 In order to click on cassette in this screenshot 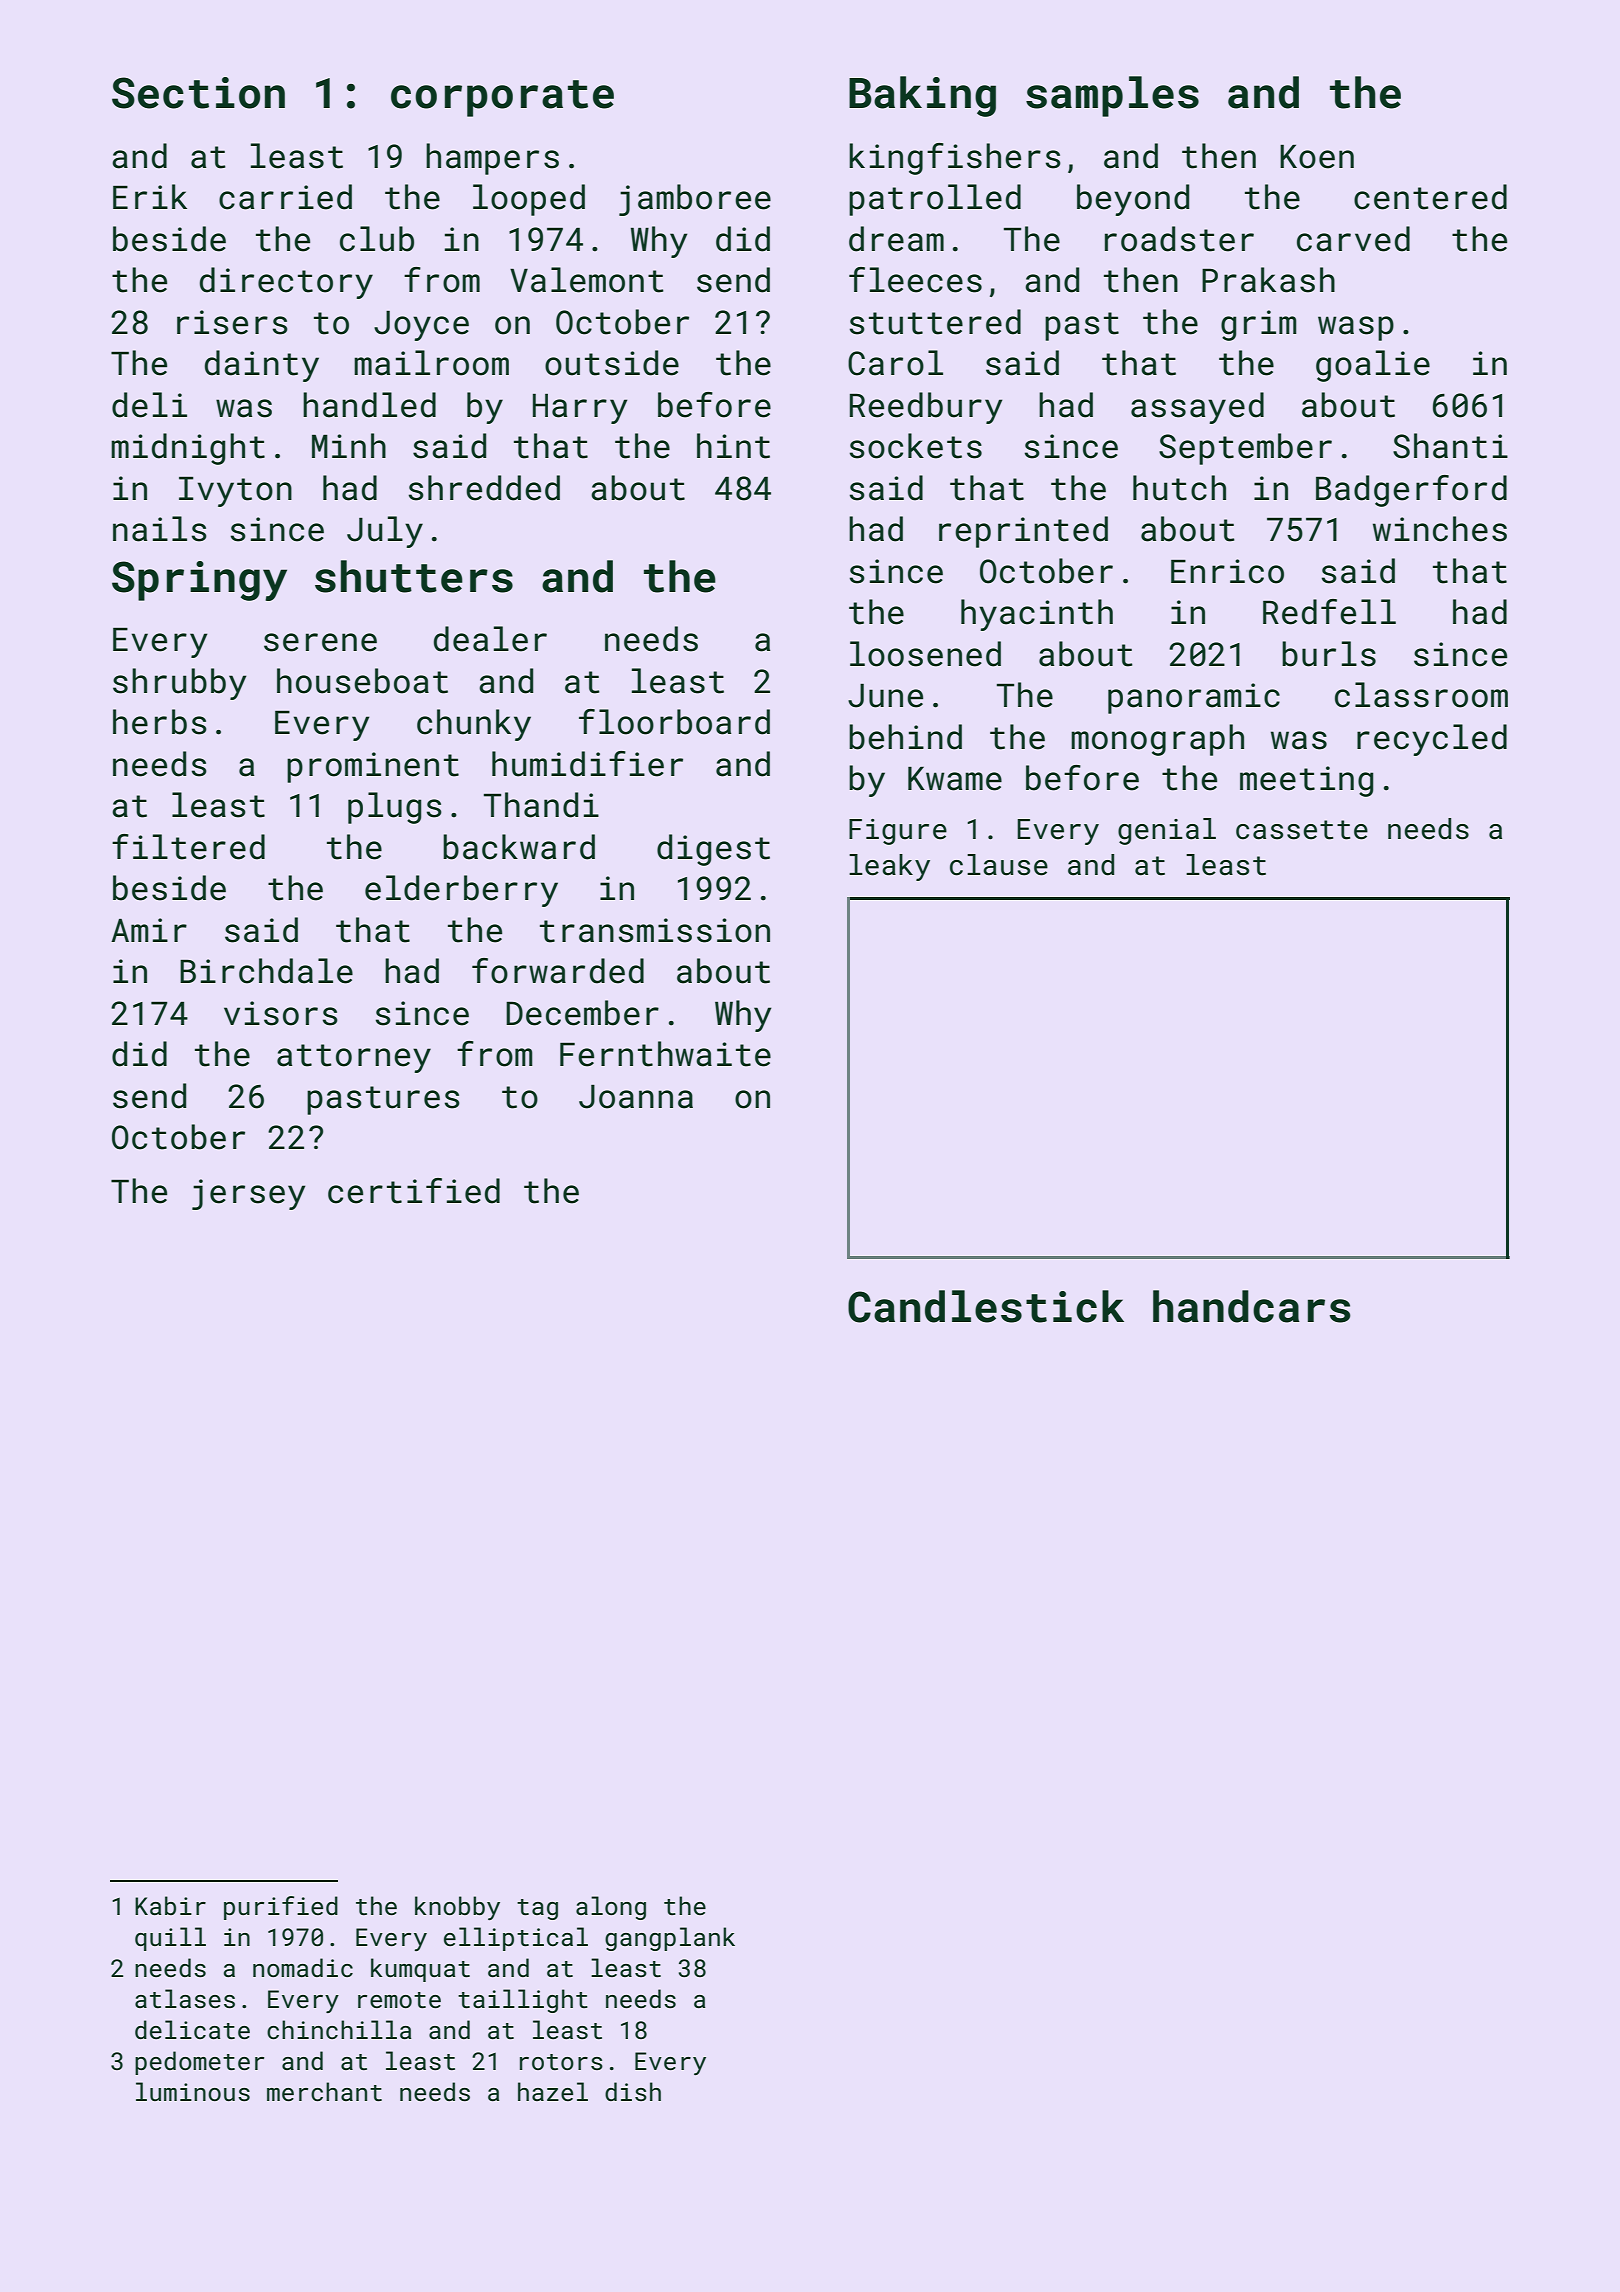, I will do `click(1302, 830)`.
